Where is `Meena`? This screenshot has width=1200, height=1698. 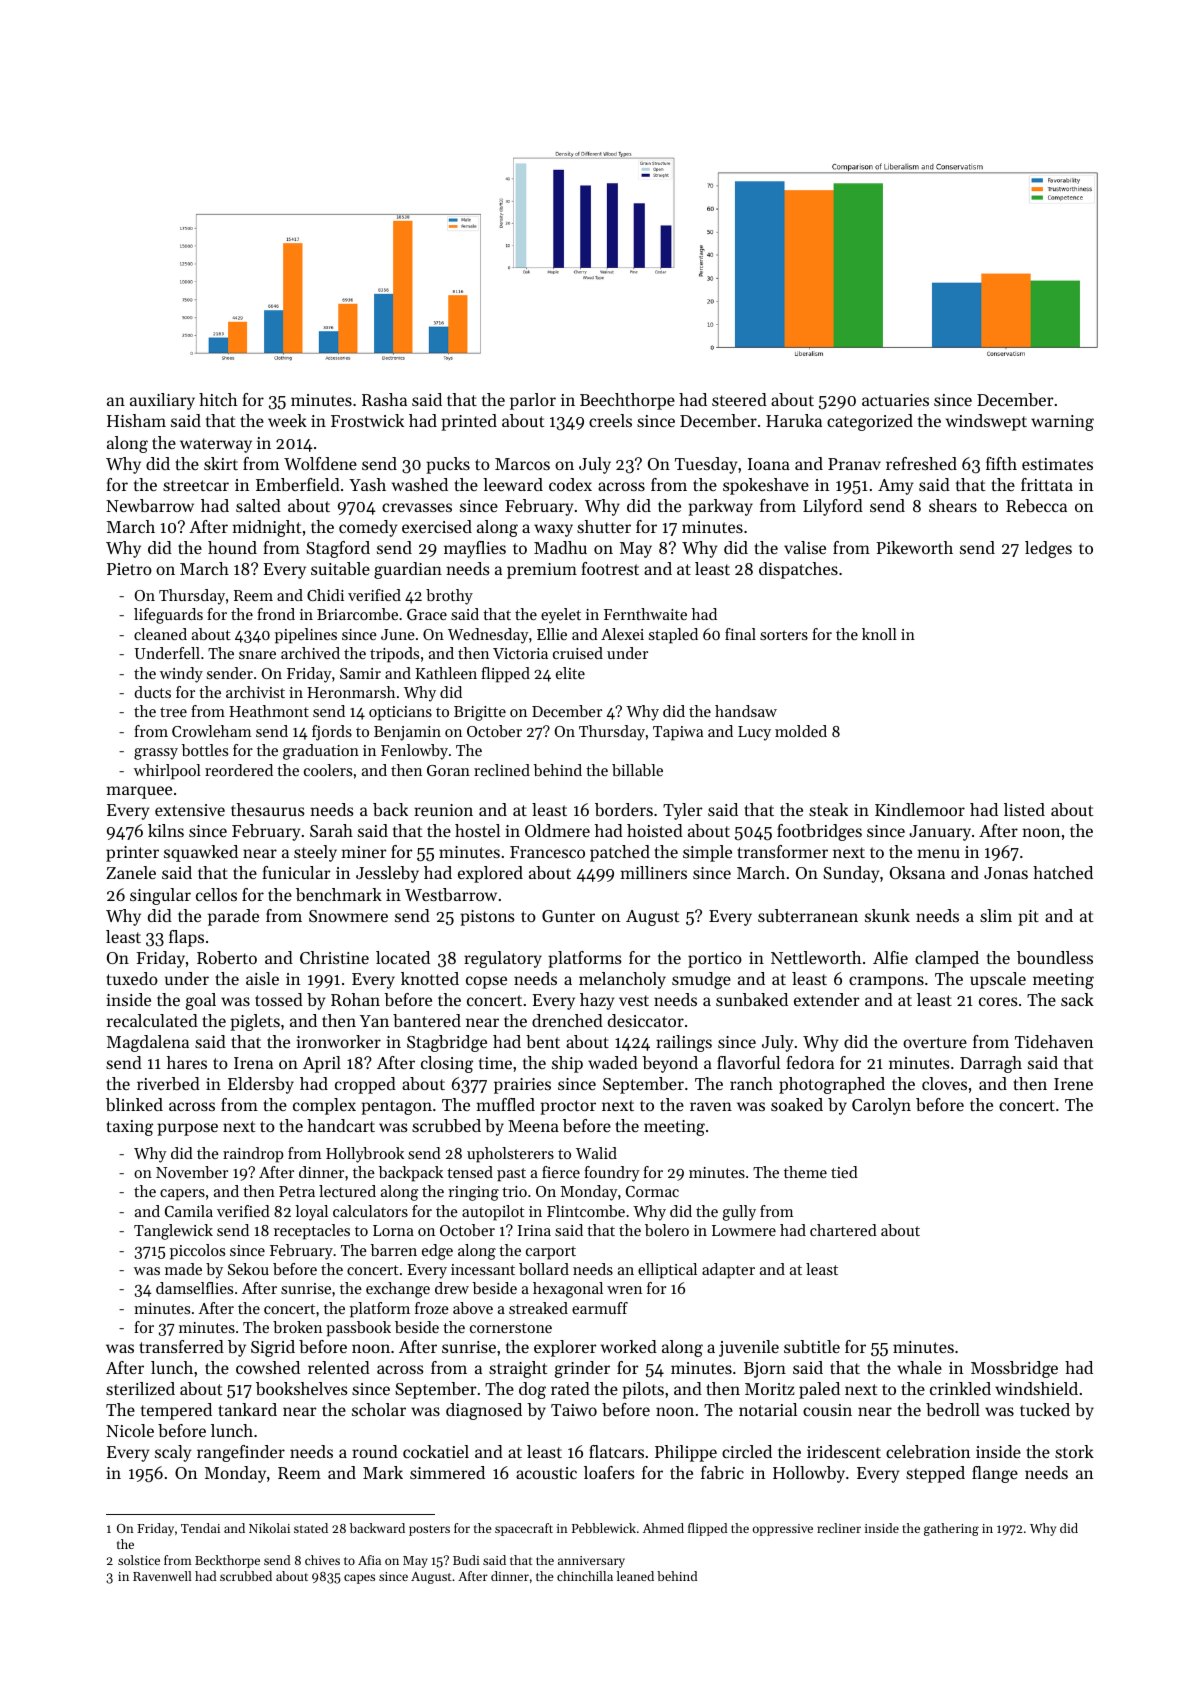 Meena is located at coordinates (533, 1126).
